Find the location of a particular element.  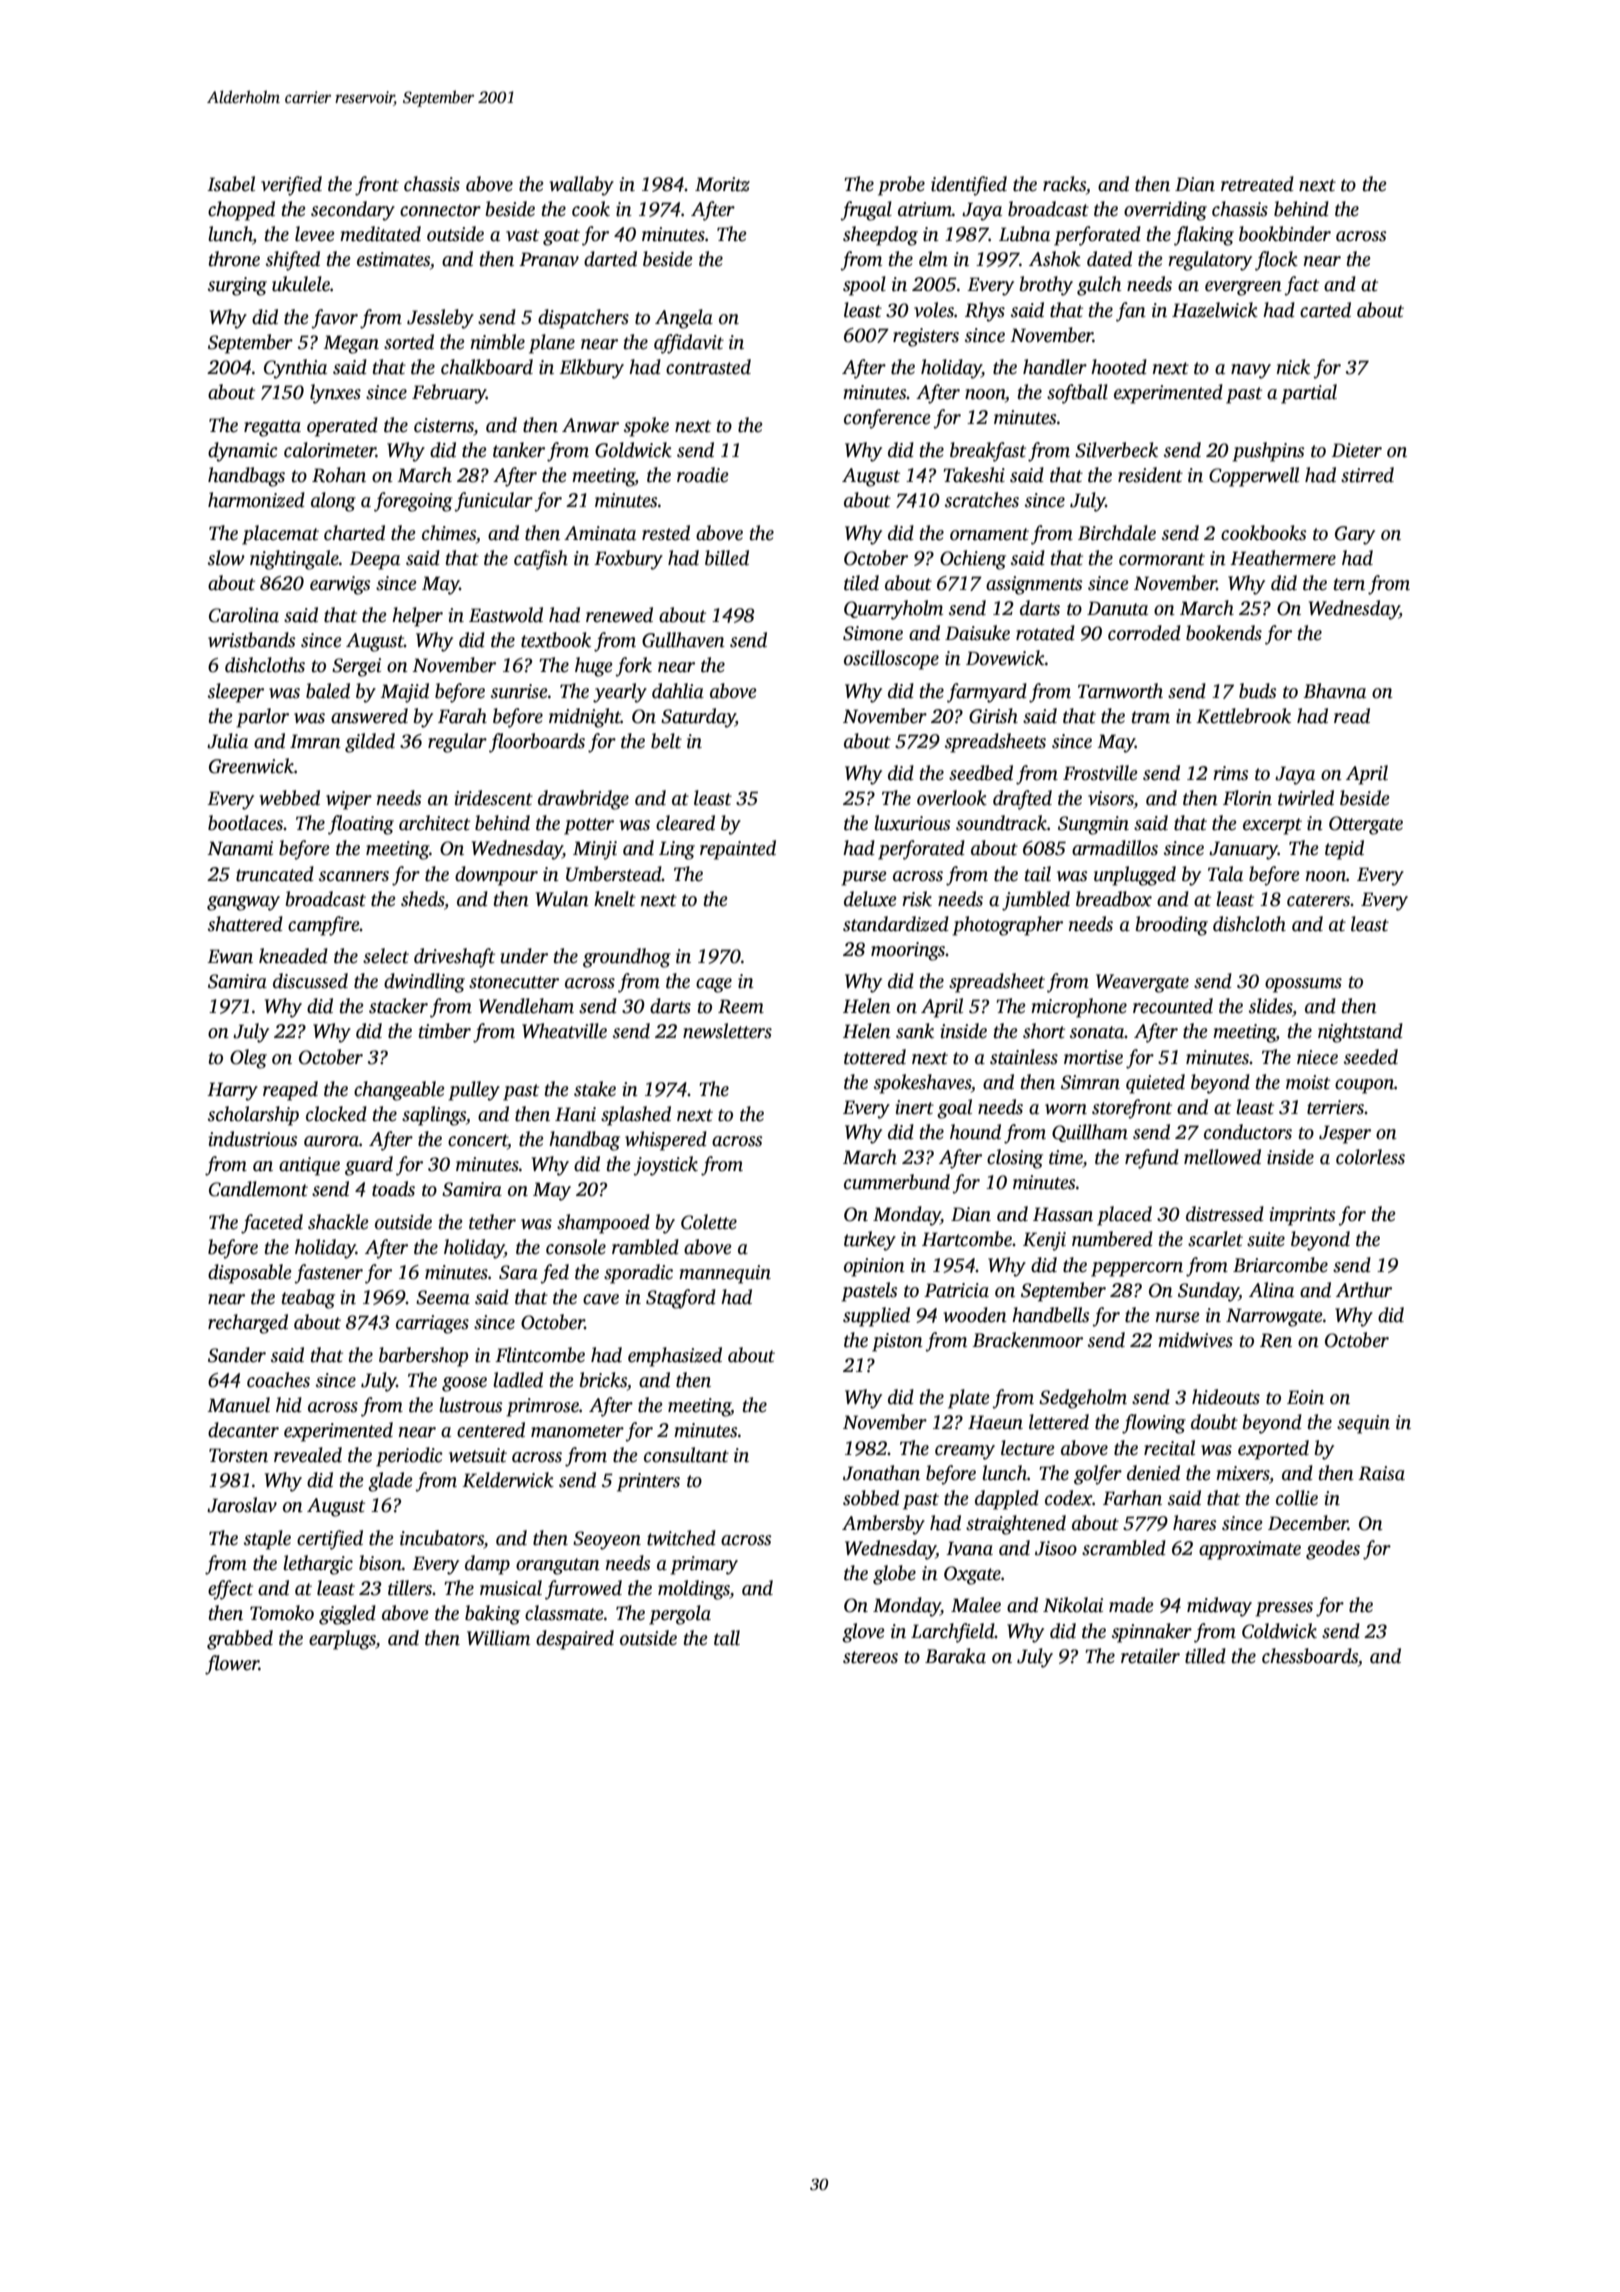

bookbinder is located at coordinates (1285, 234).
